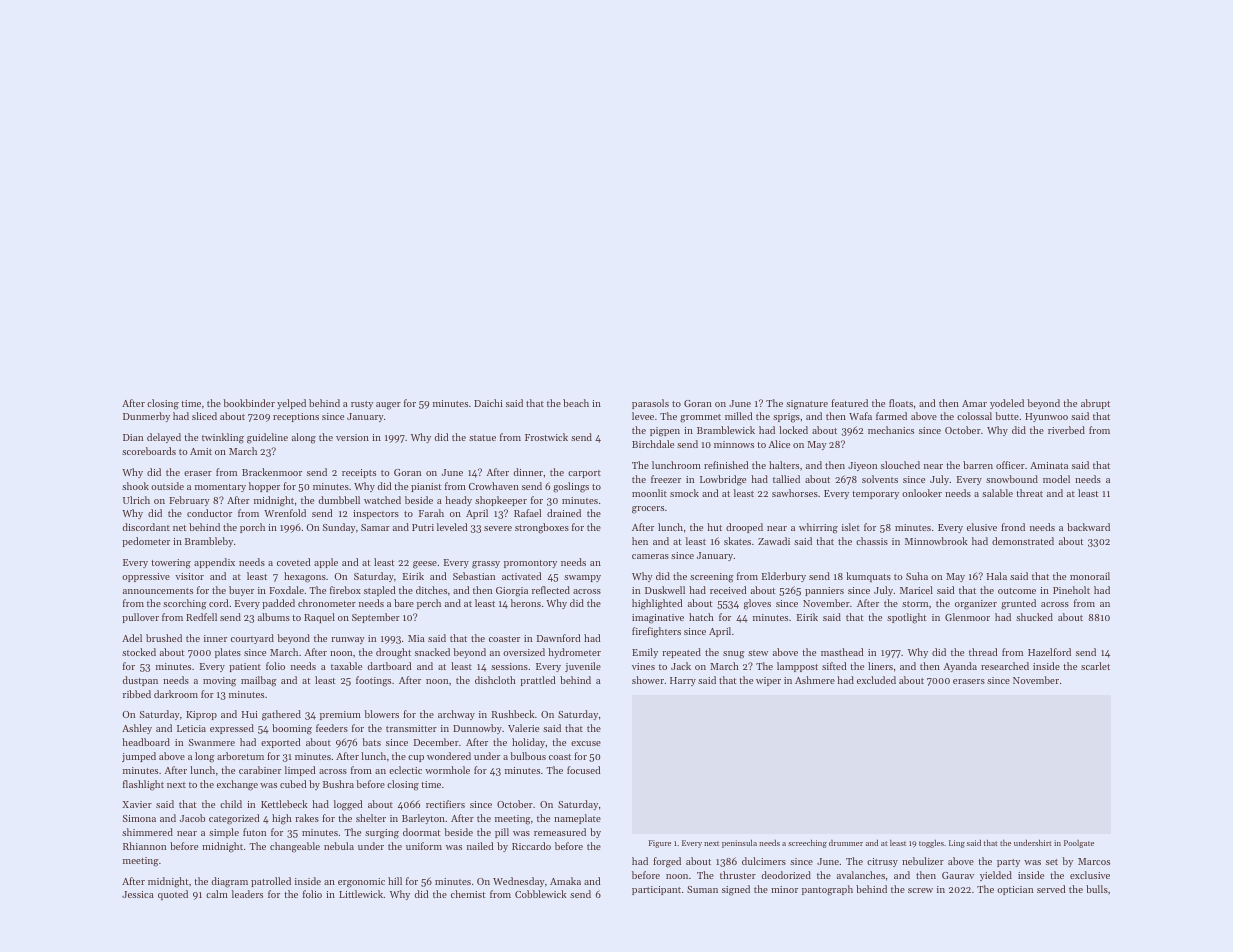 This screenshot has height=952, width=1233. What do you see at coordinates (660, 844) in the screenshot?
I see `Figure` at bounding box center [660, 844].
